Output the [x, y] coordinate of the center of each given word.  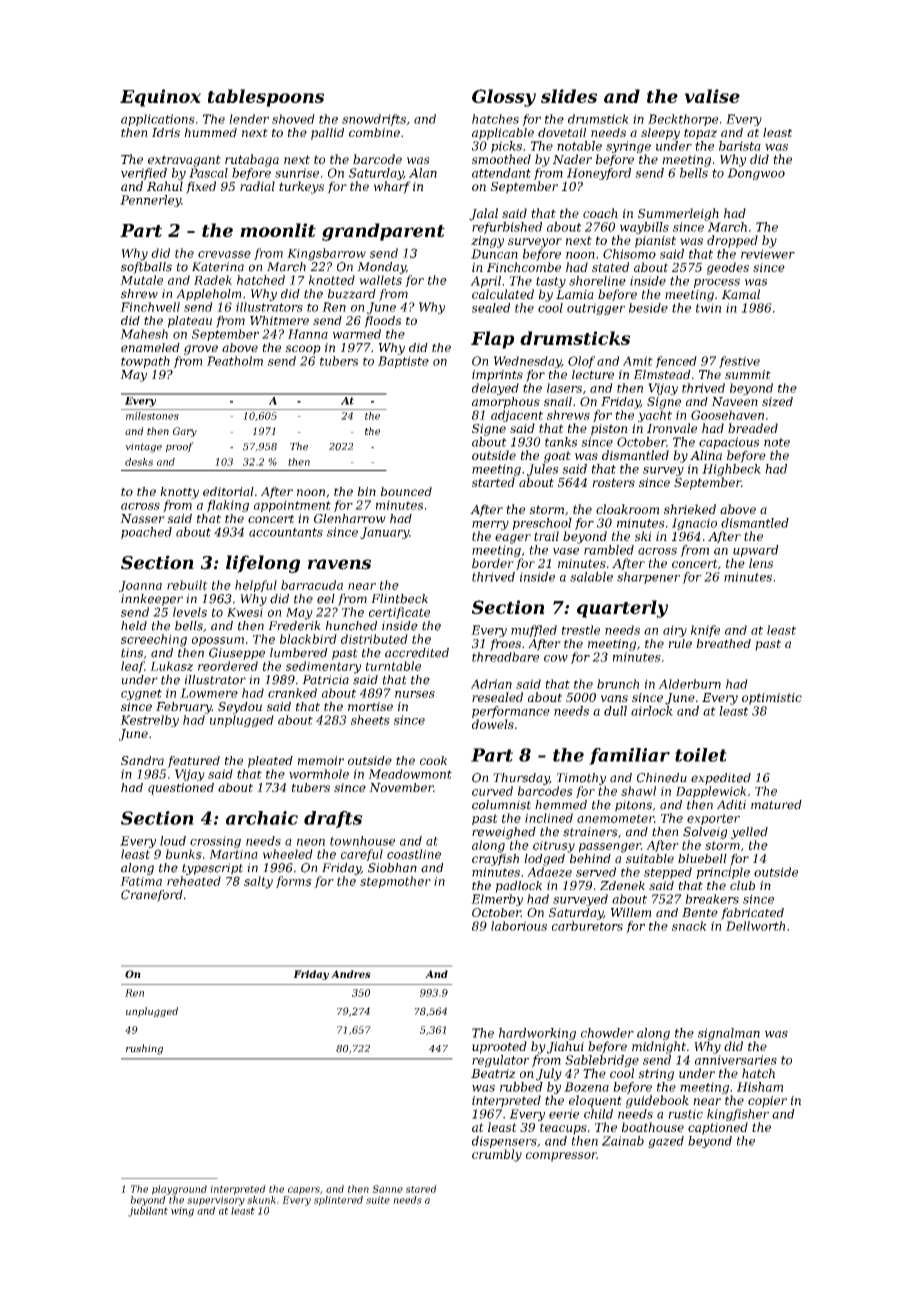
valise [712, 96]
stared [421, 1189]
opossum [218, 641]
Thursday [521, 779]
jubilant [148, 1212]
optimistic [772, 699]
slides [569, 96]
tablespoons [266, 98]
